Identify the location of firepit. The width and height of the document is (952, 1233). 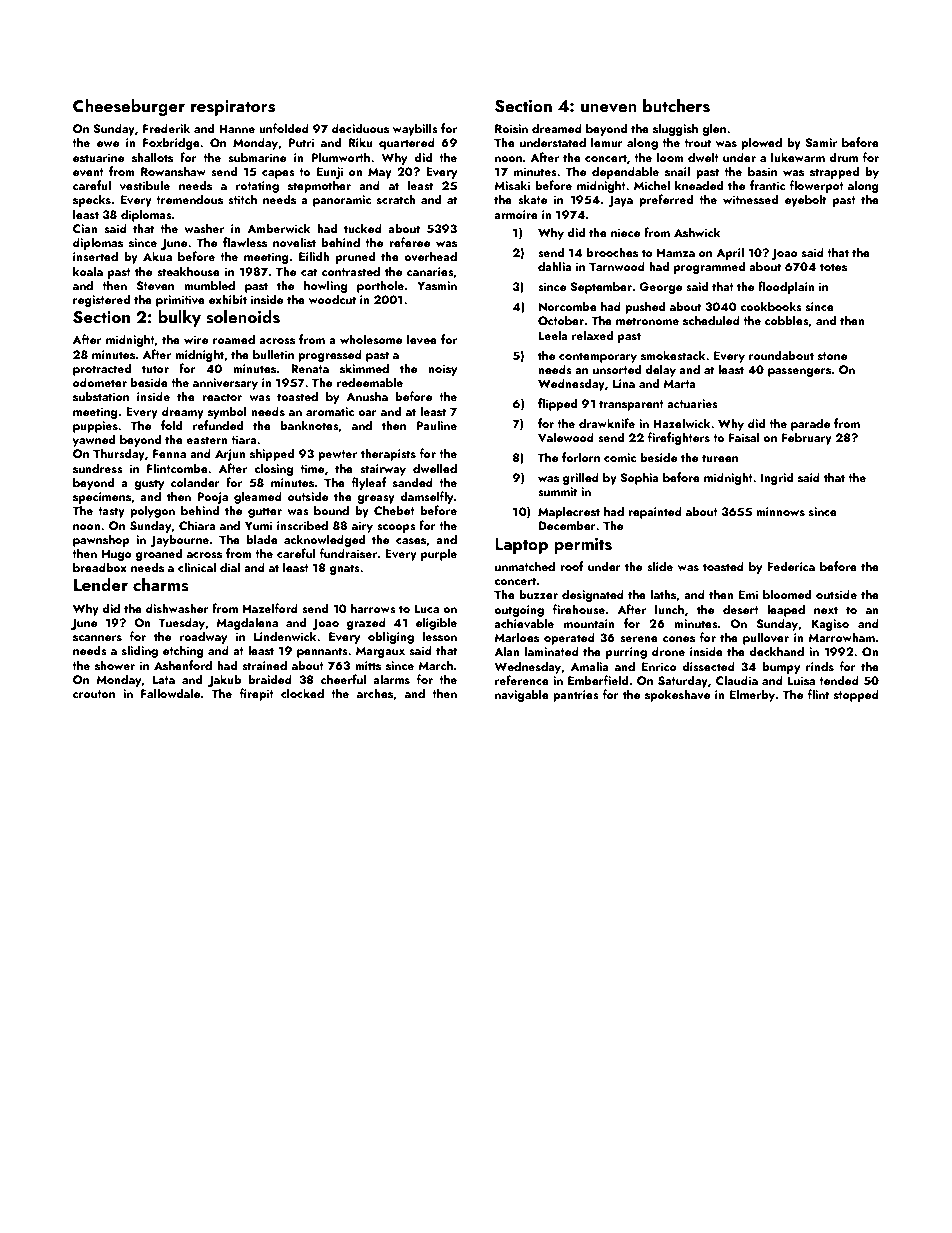
(257, 694).
